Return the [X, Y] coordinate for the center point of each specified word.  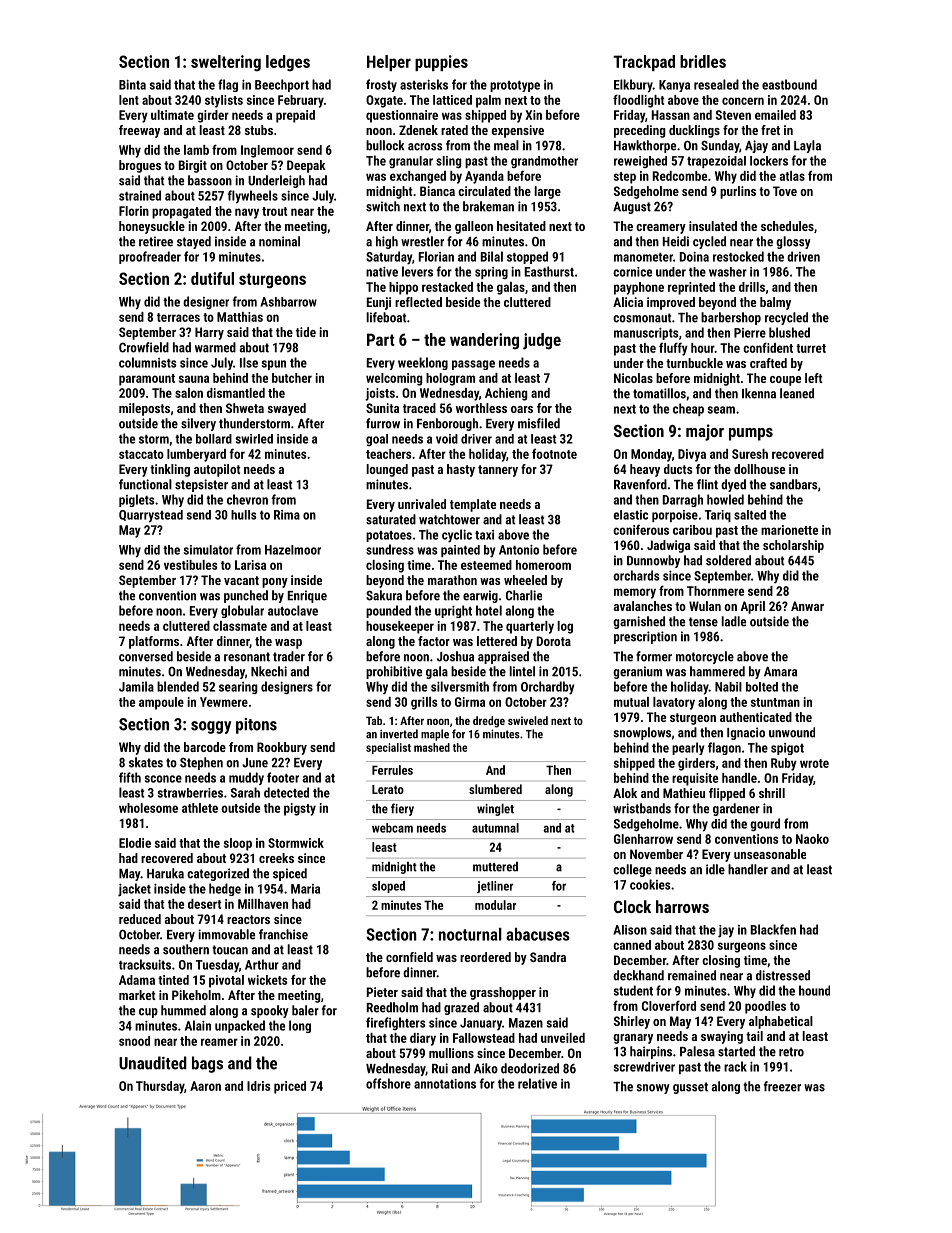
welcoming [394, 379]
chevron [247, 499]
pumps [751, 434]
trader [289, 656]
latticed [452, 100]
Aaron [205, 1086]
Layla [807, 146]
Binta [132, 85]
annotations [445, 1084]
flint [707, 484]
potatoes [389, 536]
